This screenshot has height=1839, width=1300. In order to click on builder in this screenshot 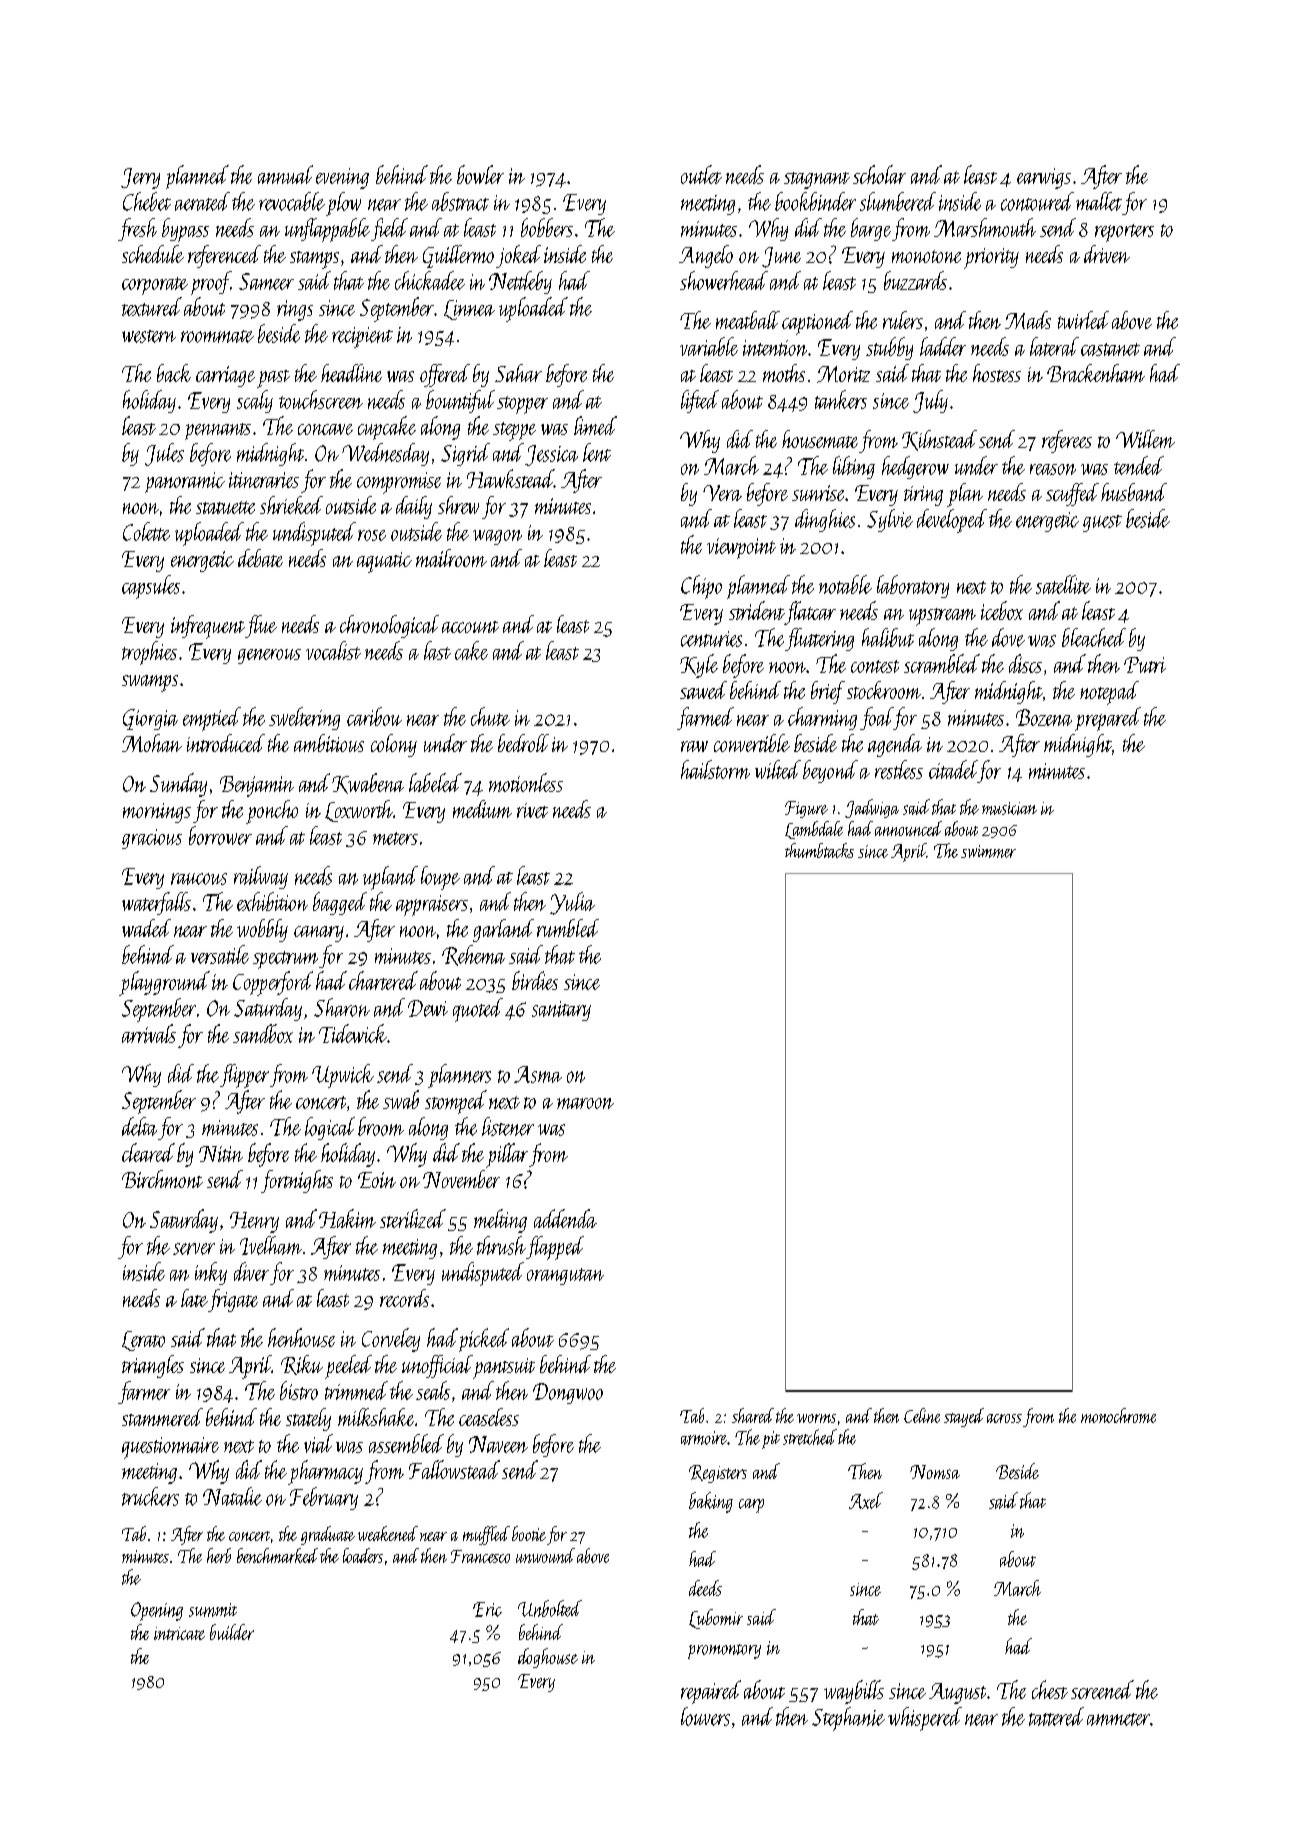, I will do `click(232, 1632)`.
